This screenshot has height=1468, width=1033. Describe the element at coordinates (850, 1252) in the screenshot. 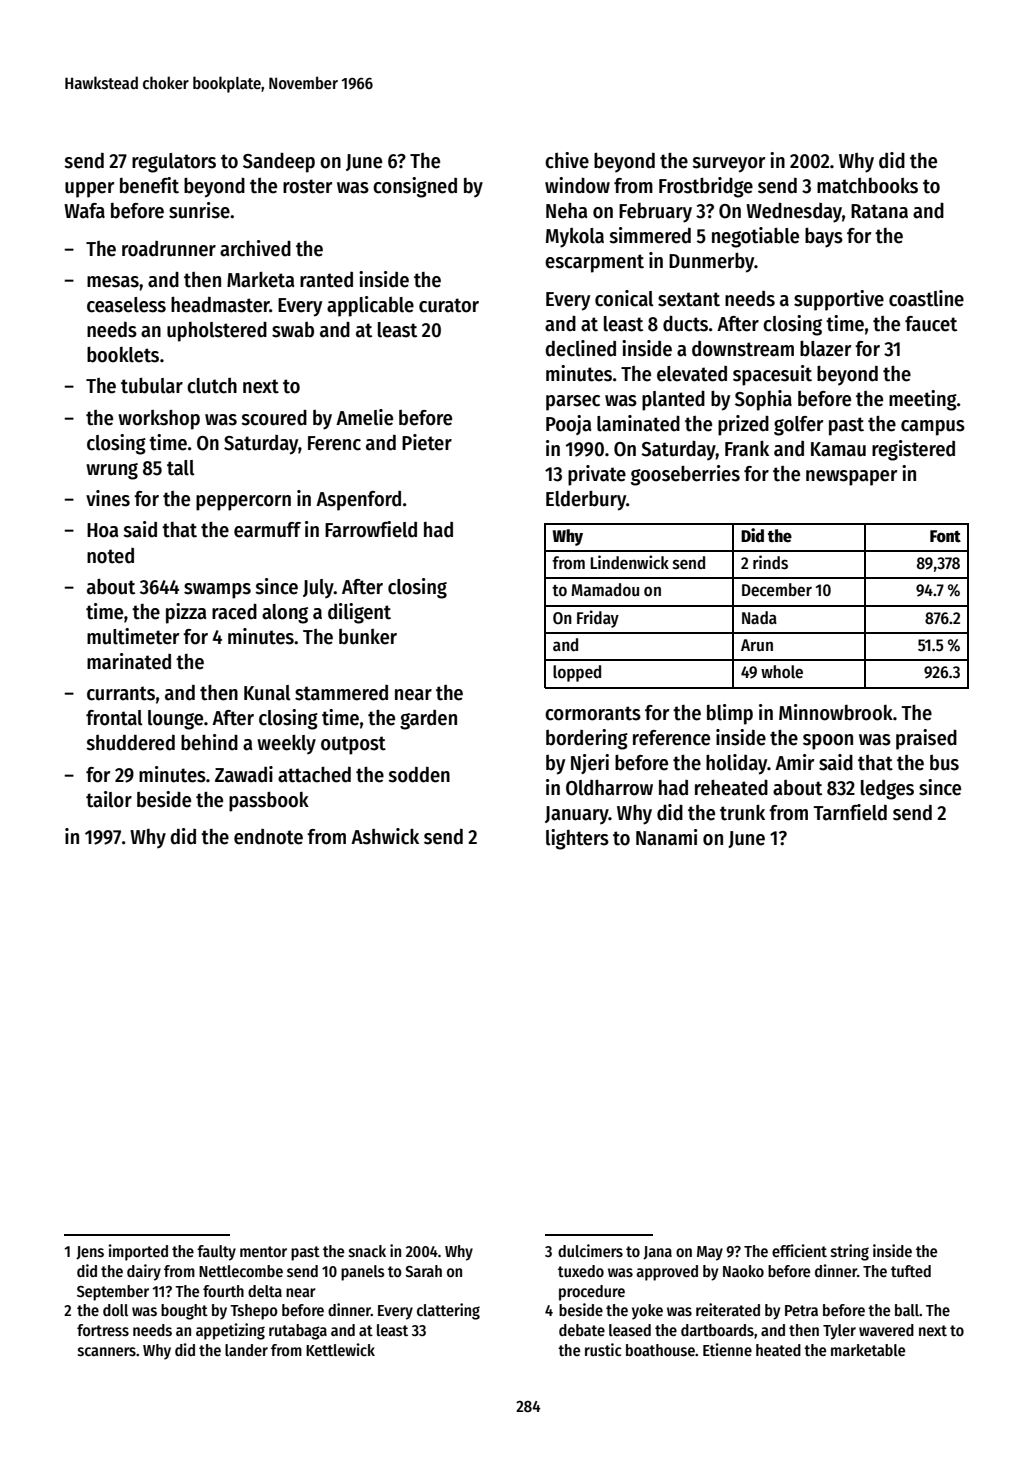

I see `string` at that location.
